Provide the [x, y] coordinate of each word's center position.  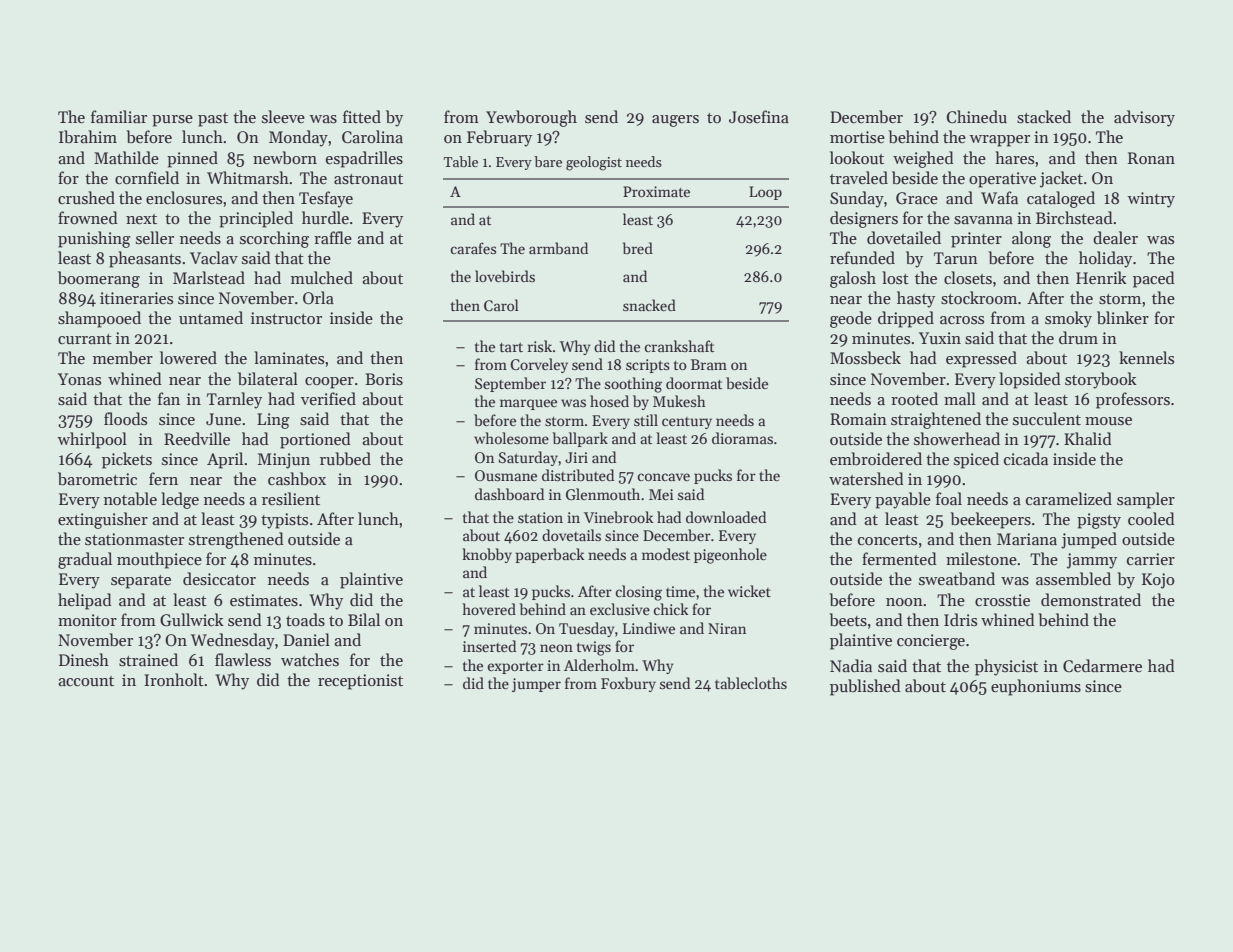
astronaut [368, 179]
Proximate [656, 191]
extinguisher [103, 520]
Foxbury [628, 684]
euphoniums [1036, 687]
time [680, 591]
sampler [1146, 500]
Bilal [364, 619]
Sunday [857, 199]
